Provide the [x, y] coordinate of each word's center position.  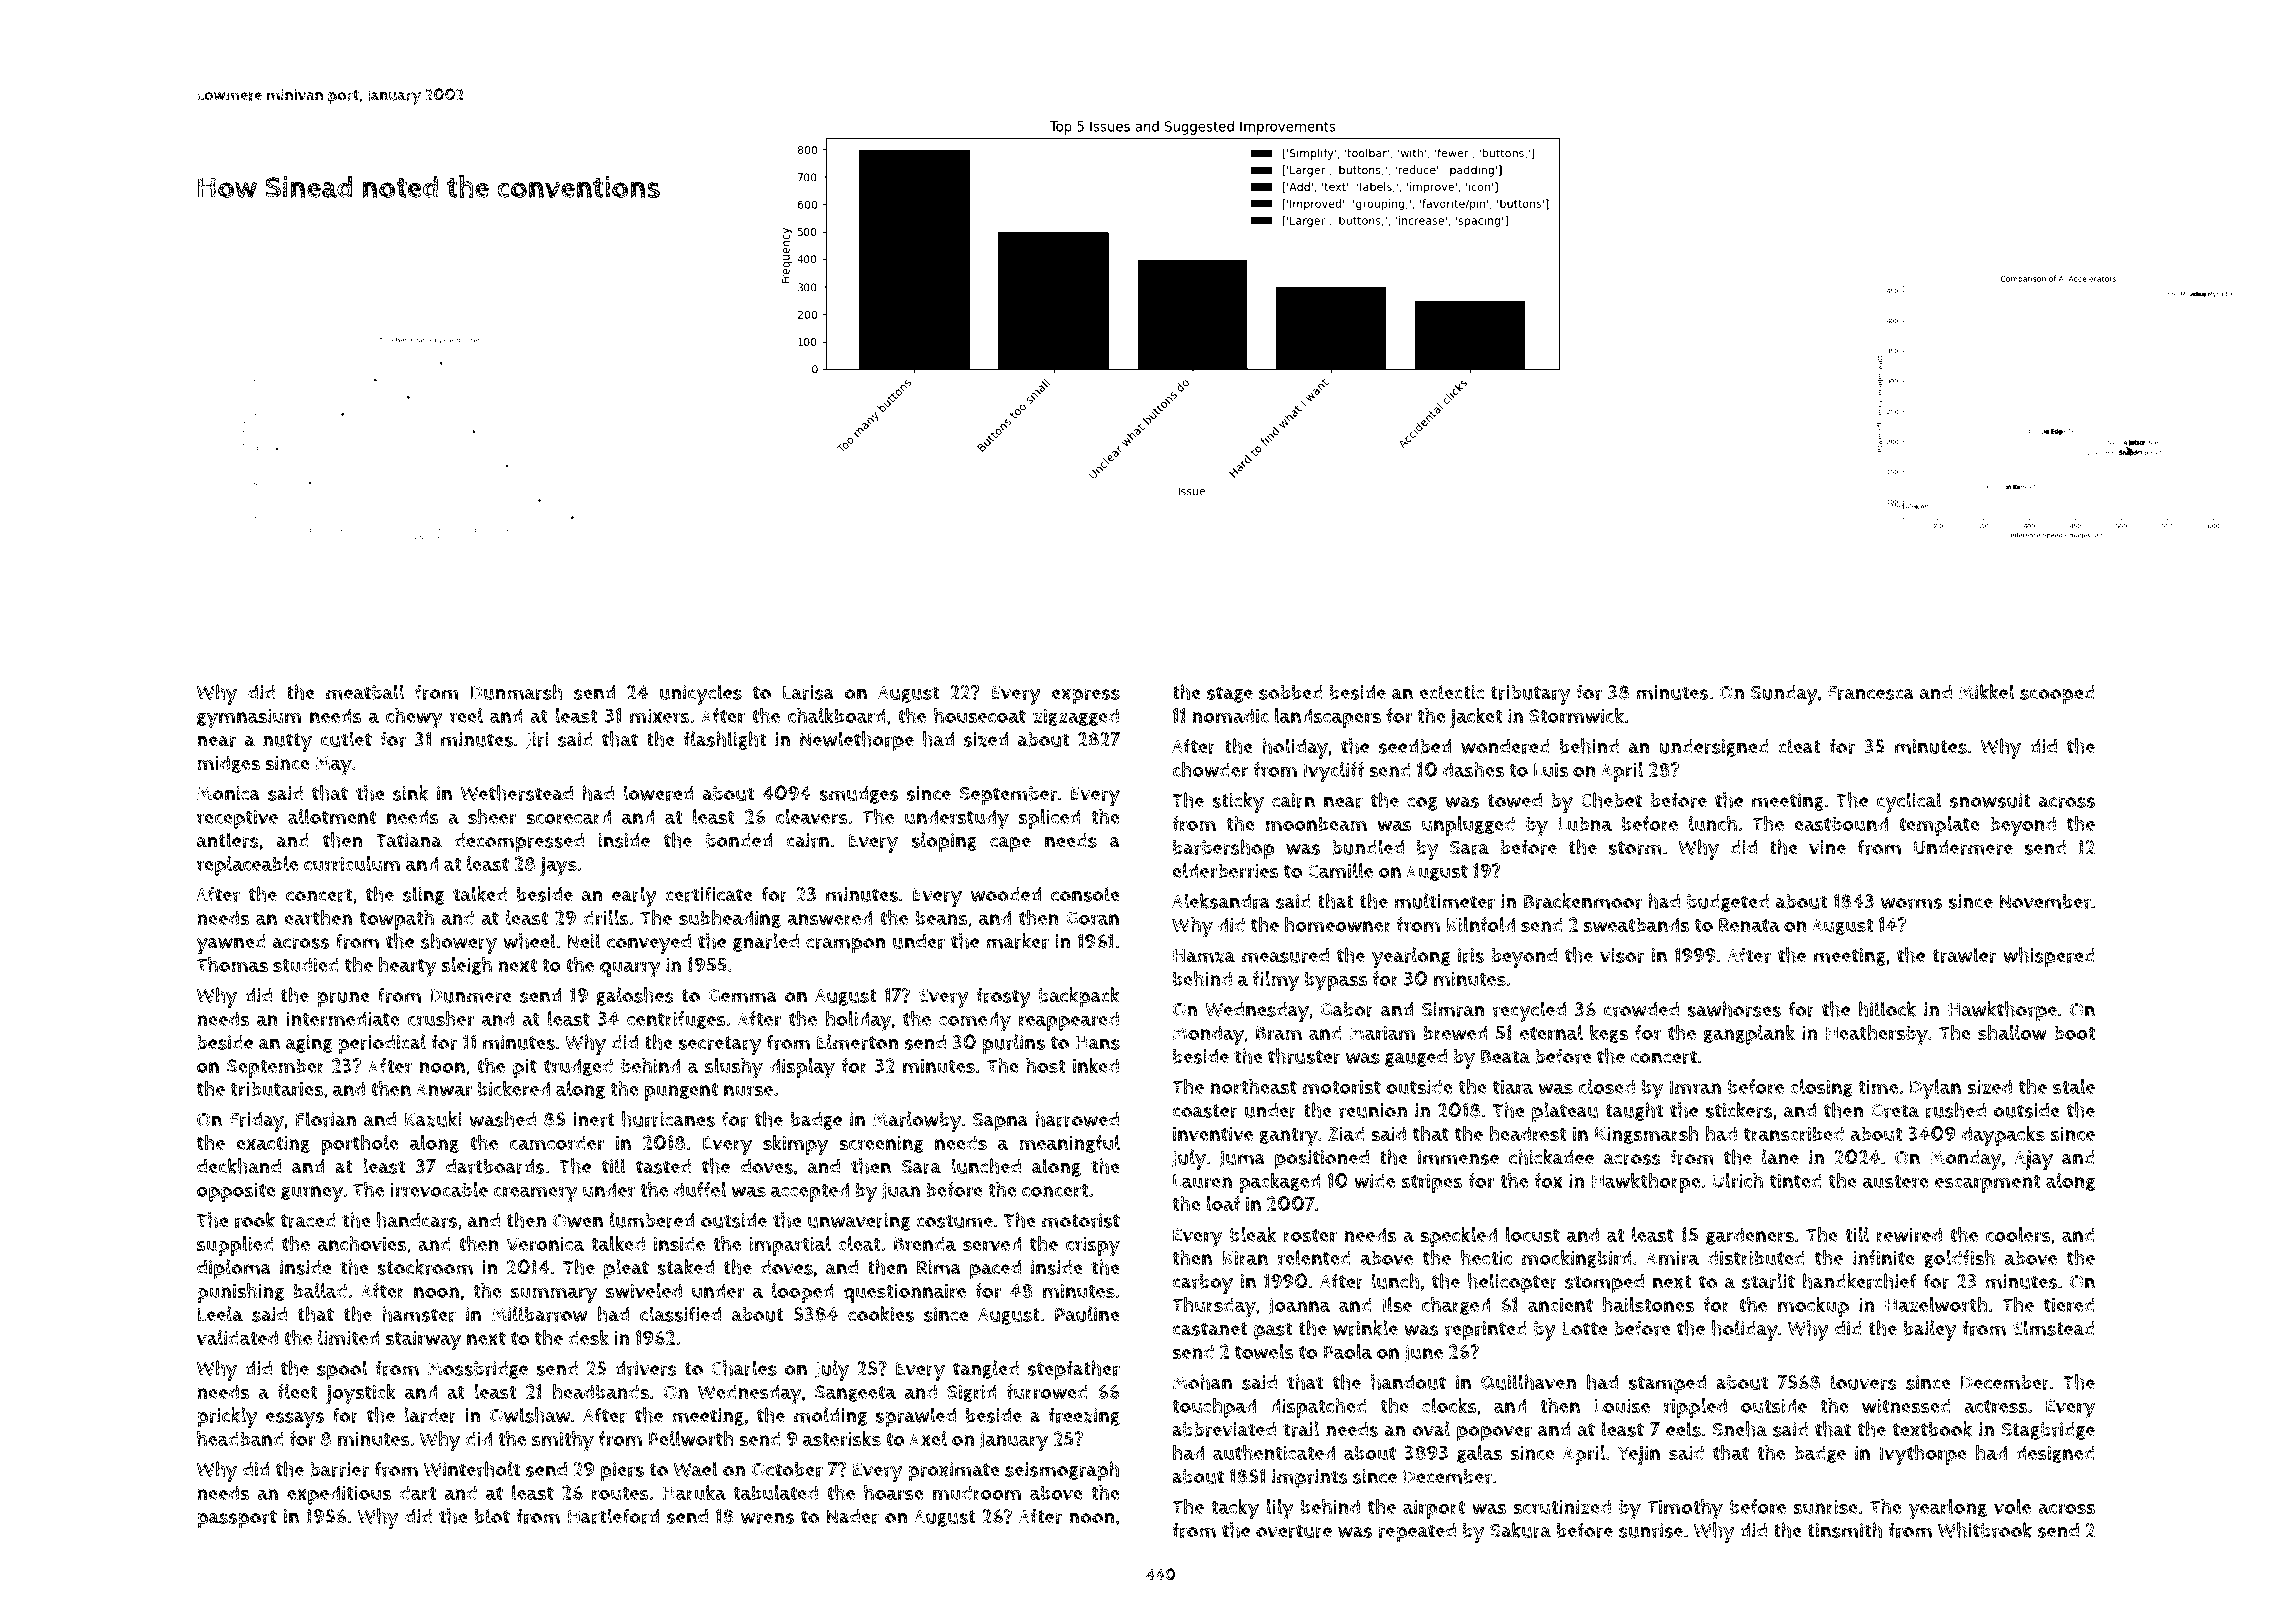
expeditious [339, 1495]
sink [410, 793]
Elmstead [2054, 1328]
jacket [1476, 718]
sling [423, 895]
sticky [1238, 802]
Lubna [1585, 824]
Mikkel [1986, 692]
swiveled [644, 1291]
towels [1264, 1352]
